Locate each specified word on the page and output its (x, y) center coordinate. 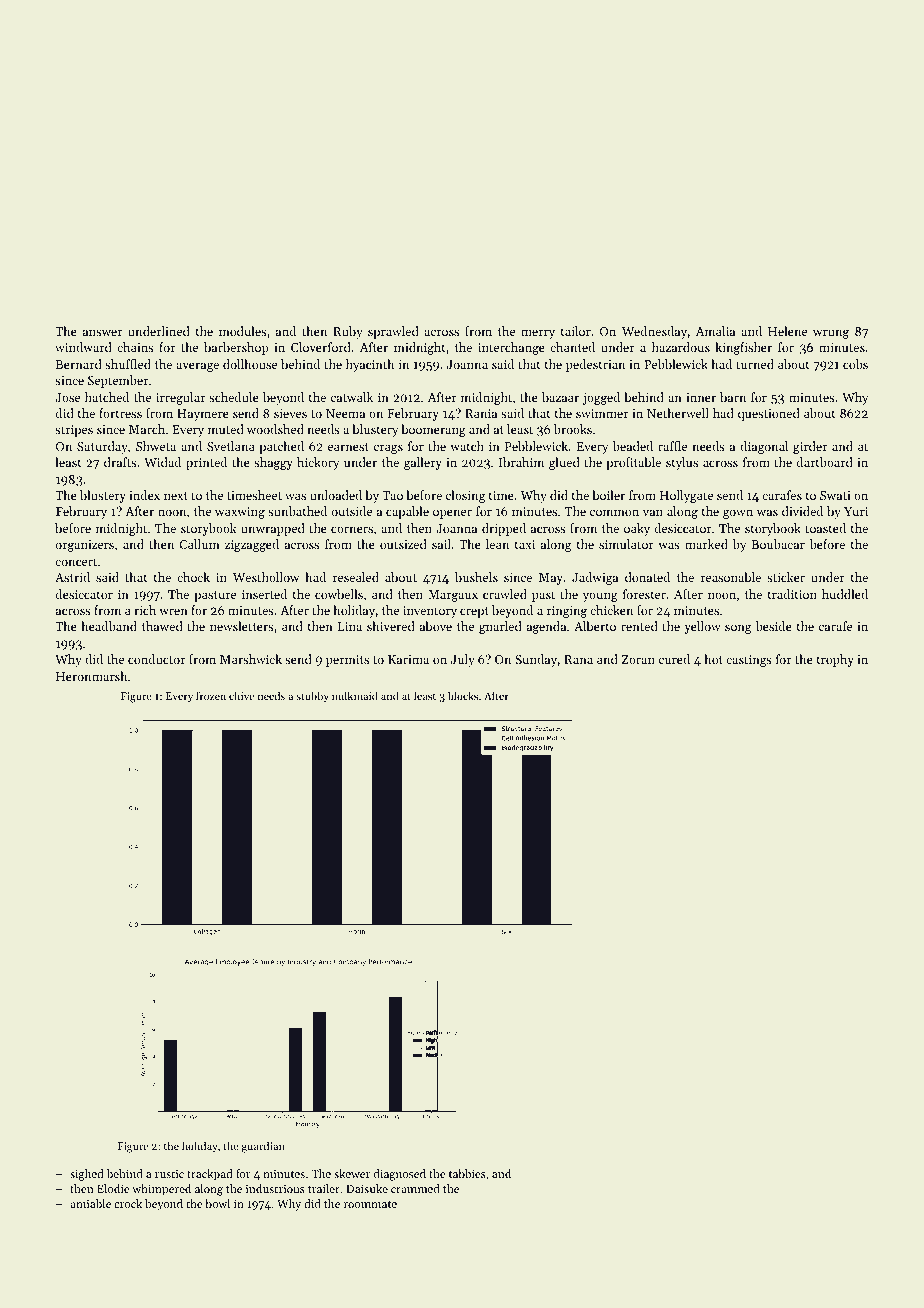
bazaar (560, 397)
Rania (481, 413)
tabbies (467, 1173)
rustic (169, 1174)
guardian (263, 1147)
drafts (120, 462)
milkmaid (355, 695)
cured (674, 659)
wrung (831, 334)
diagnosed (400, 1175)
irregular (181, 398)
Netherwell (678, 413)
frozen (211, 695)
